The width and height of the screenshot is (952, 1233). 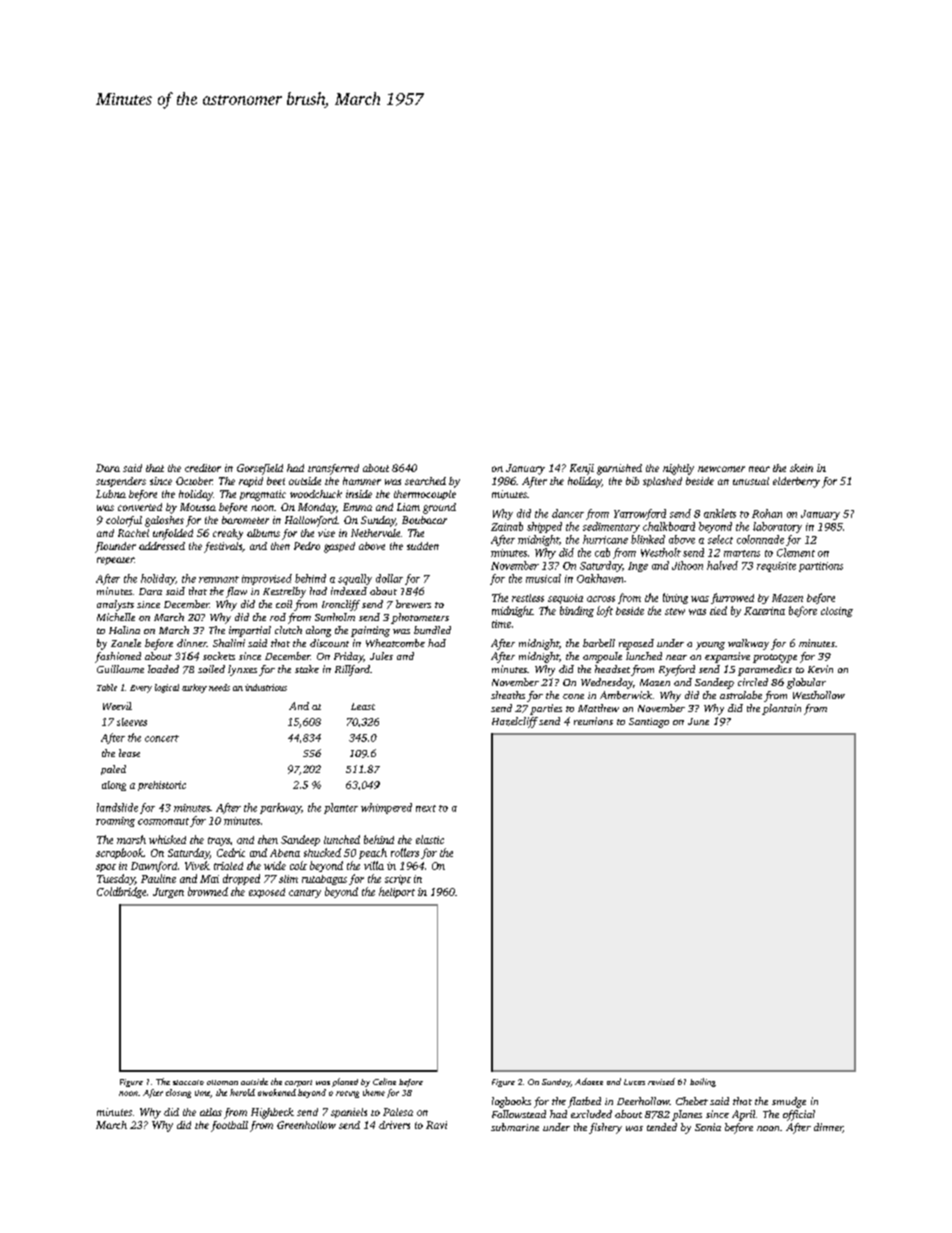 I want to click on concert, so click(x=162, y=738).
